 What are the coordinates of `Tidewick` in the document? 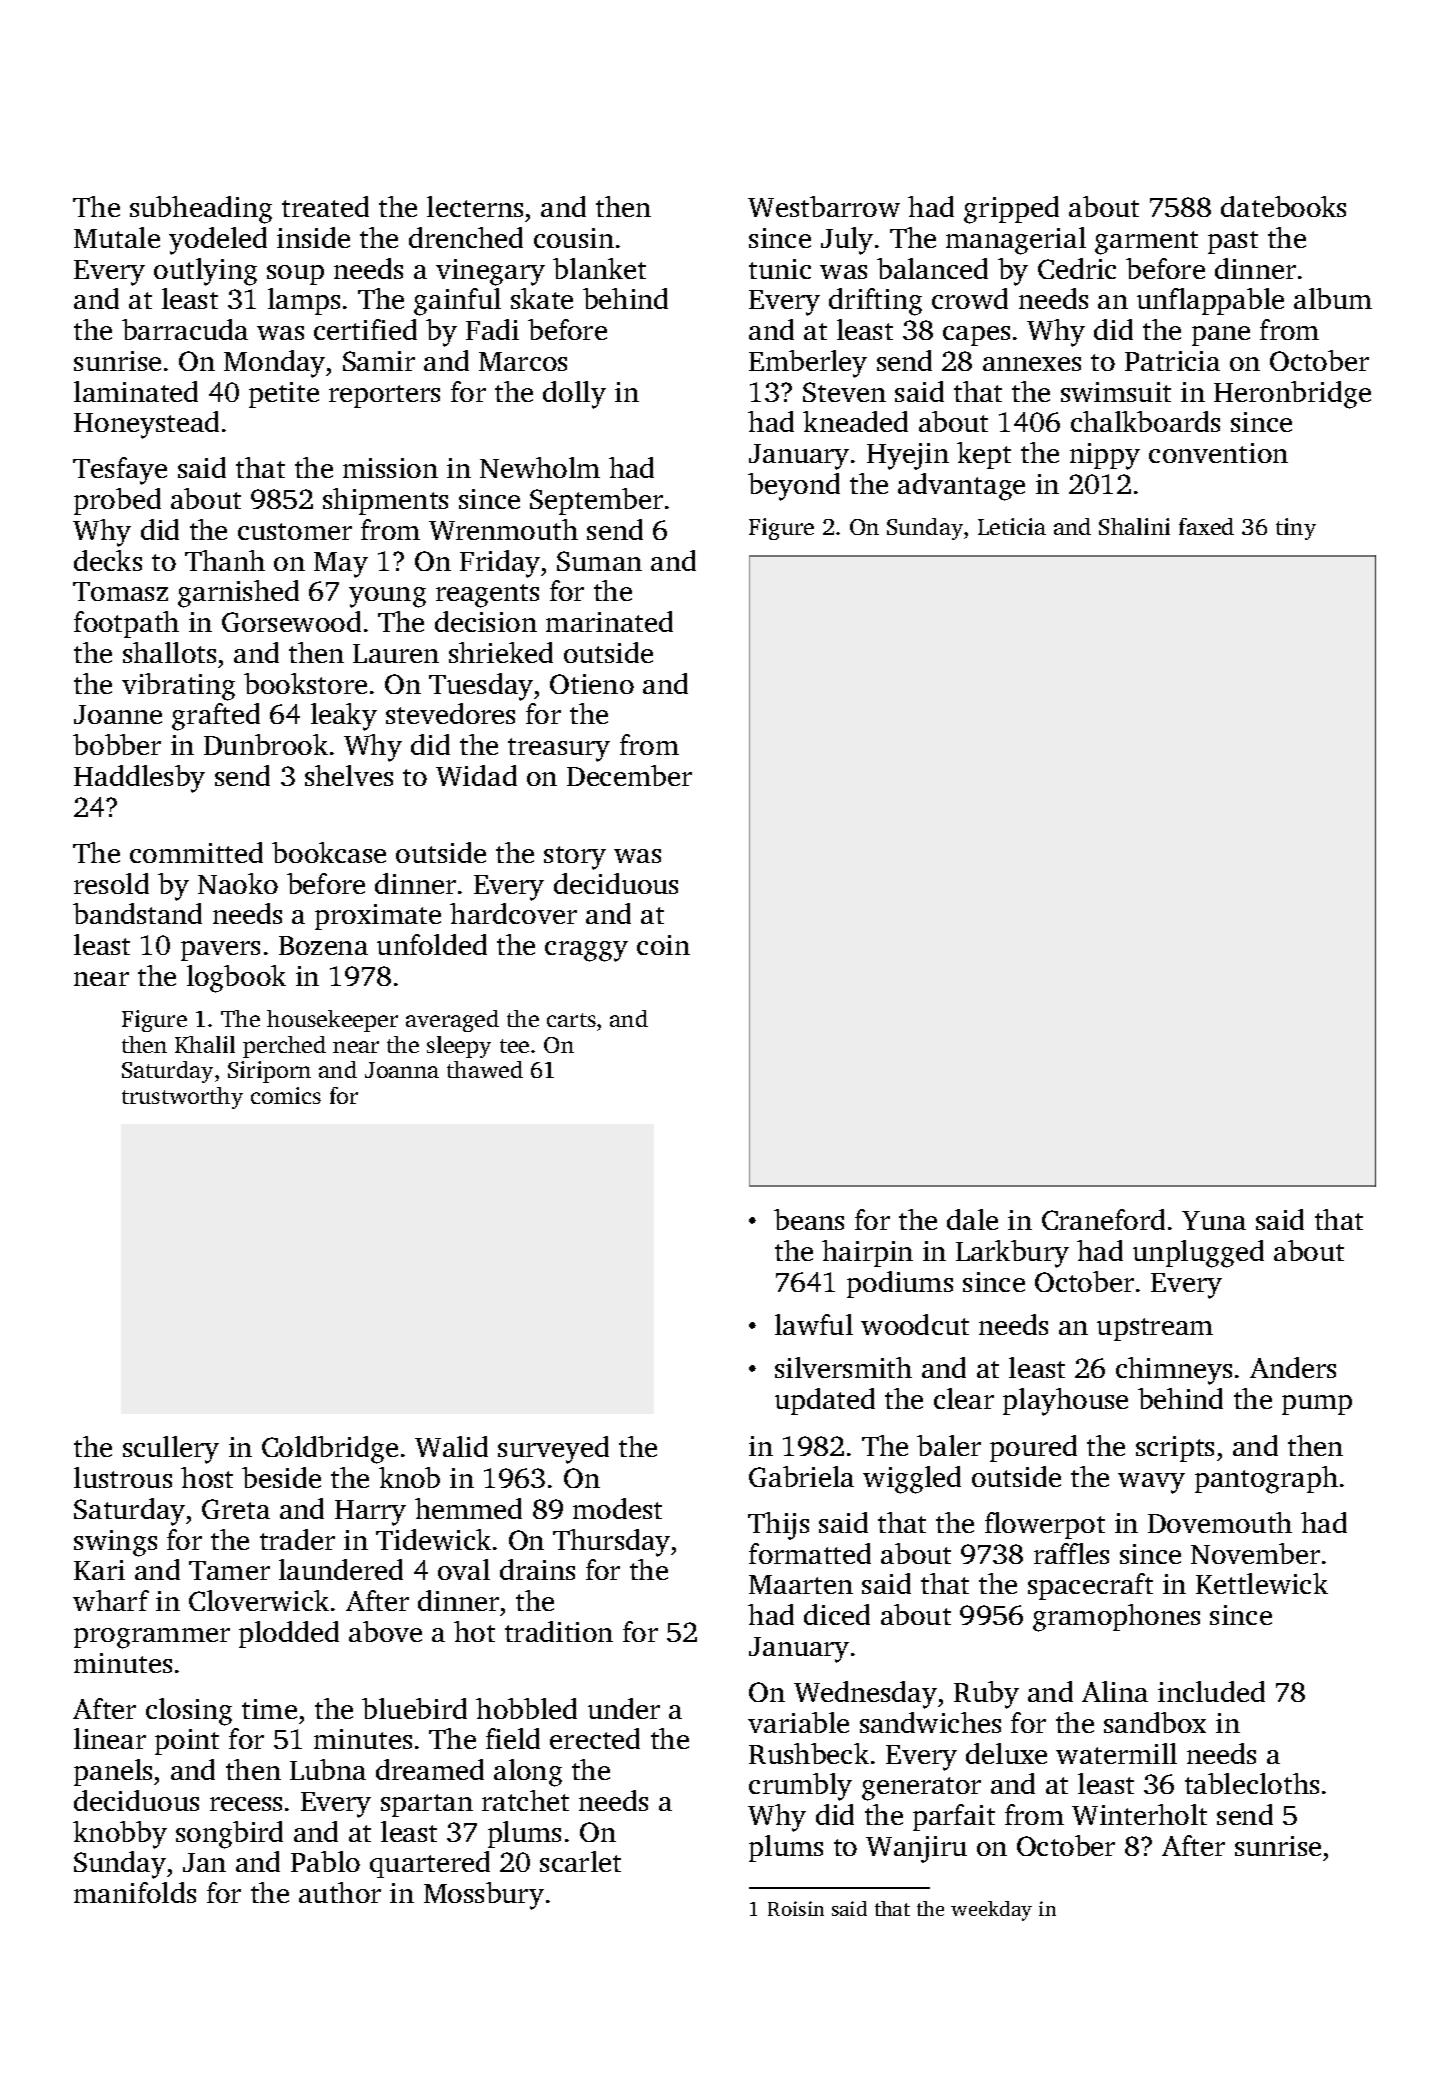 It's located at (433, 1539).
